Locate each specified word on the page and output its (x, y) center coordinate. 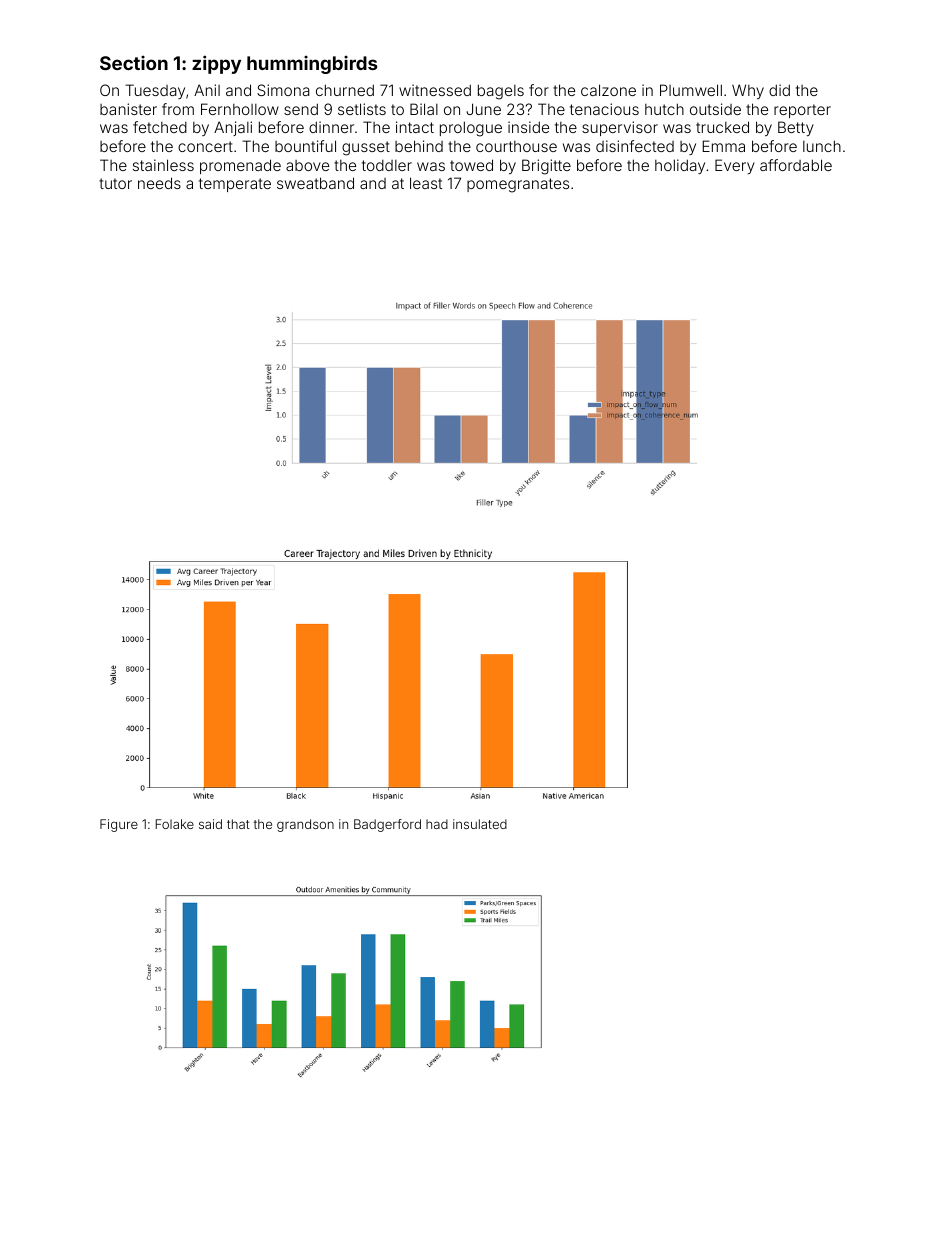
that (238, 824)
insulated (480, 824)
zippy (216, 64)
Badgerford (387, 825)
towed (471, 165)
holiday (680, 166)
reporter (802, 111)
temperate (235, 185)
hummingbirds (312, 65)
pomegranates (518, 185)
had (437, 824)
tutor (115, 183)
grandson (305, 825)
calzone (608, 90)
